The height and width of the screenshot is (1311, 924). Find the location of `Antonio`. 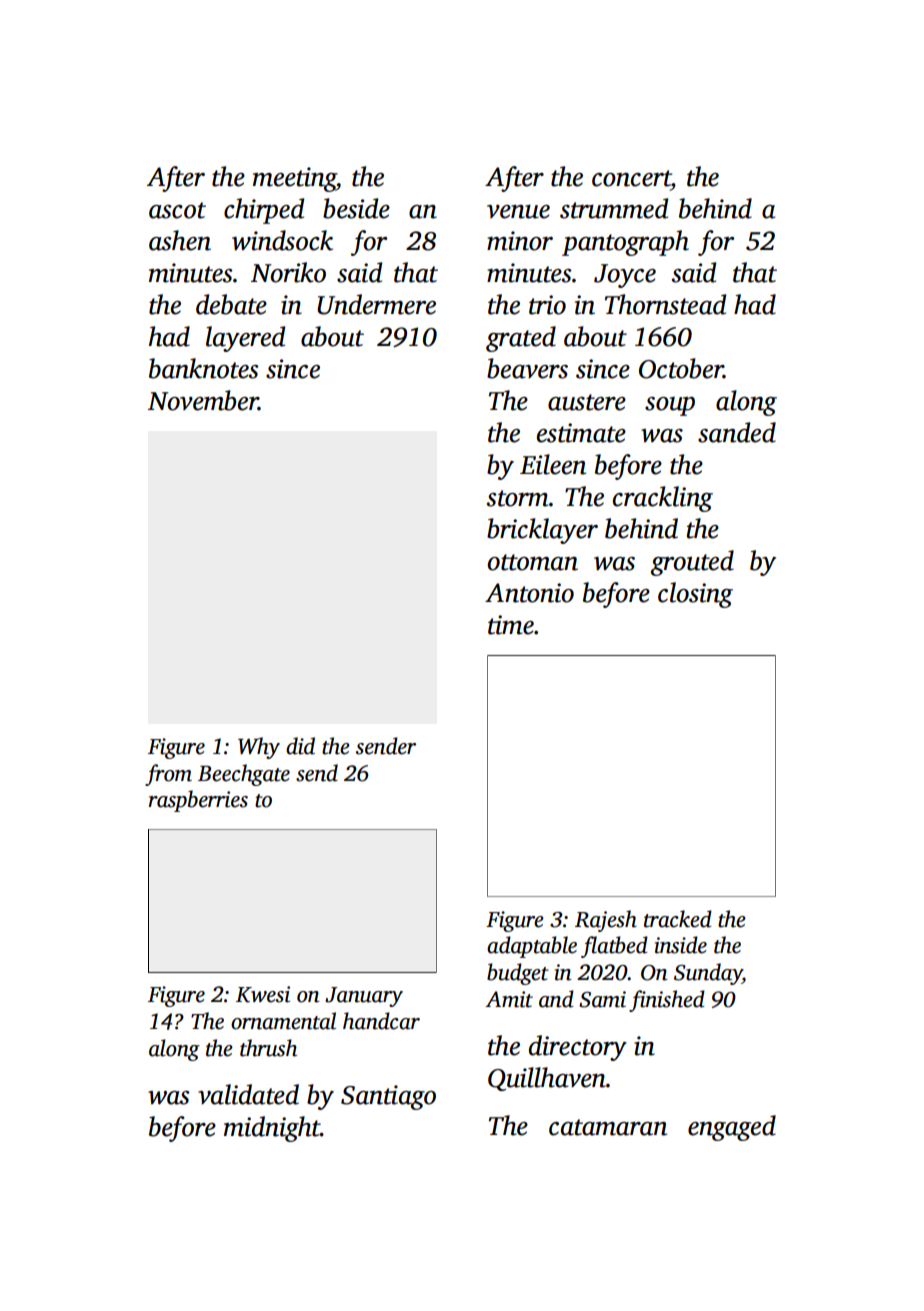

Antonio is located at coordinates (529, 593).
